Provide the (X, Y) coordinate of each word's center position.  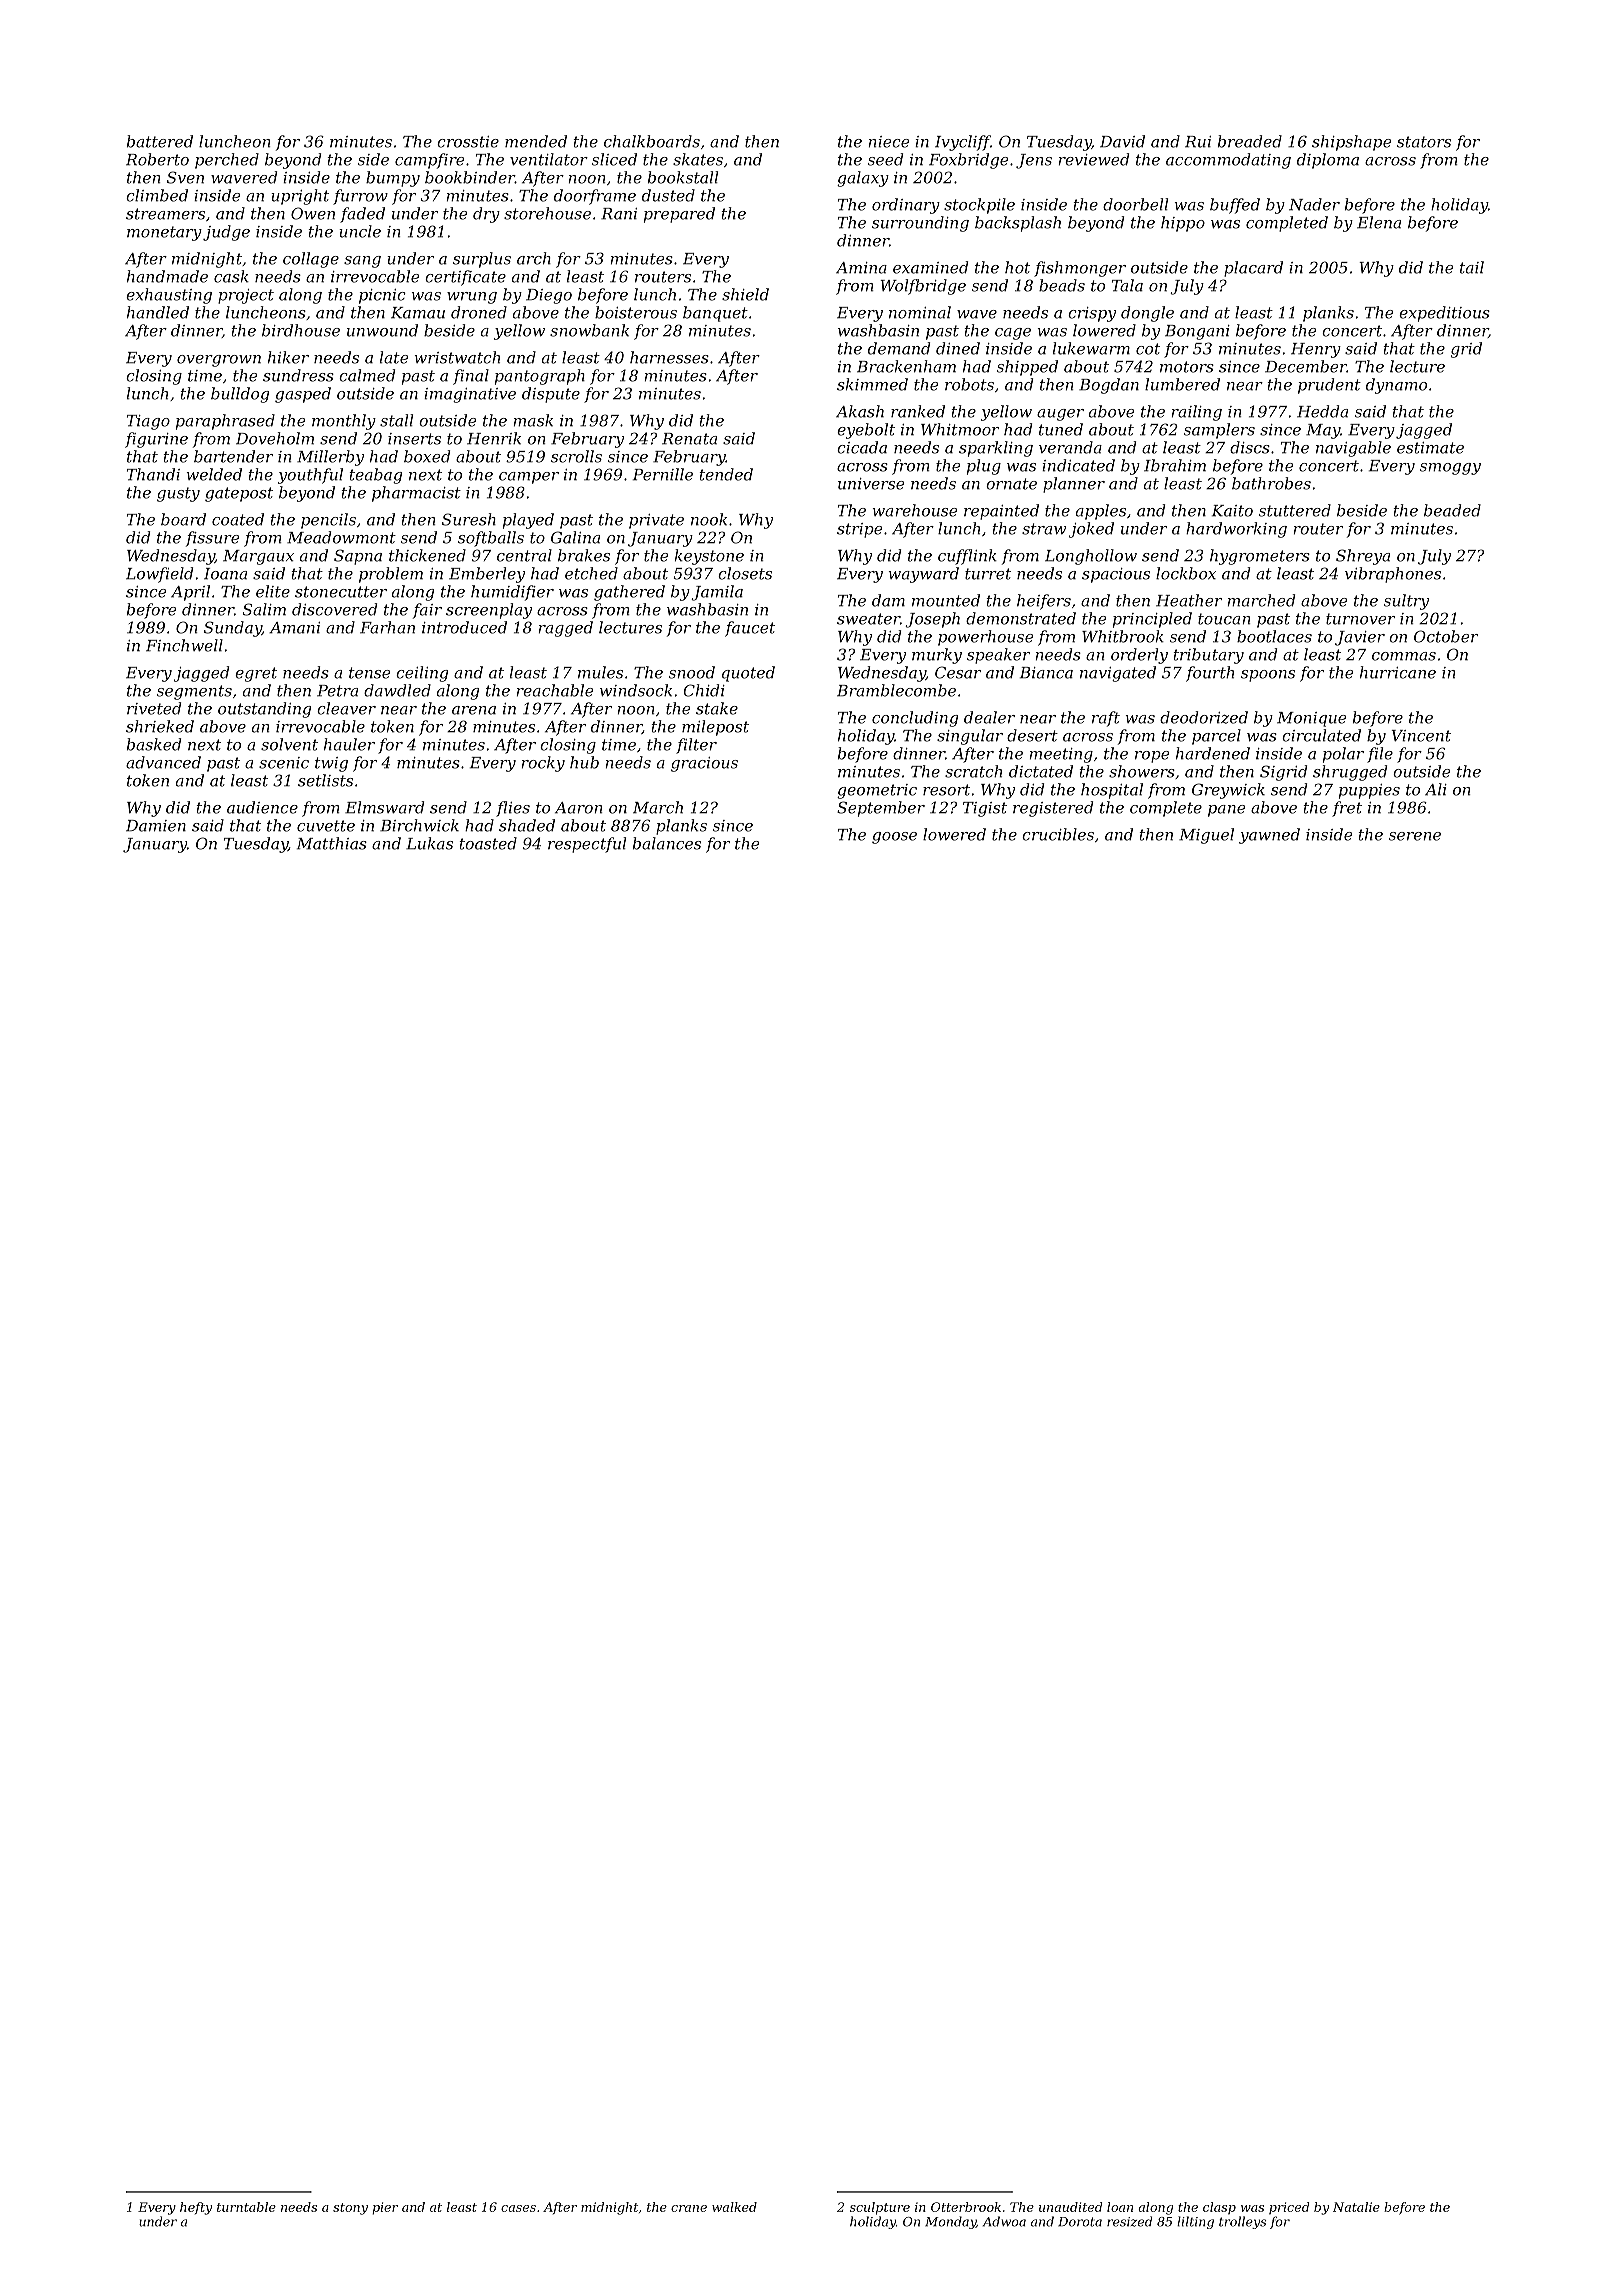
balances (667, 843)
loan (1120, 2207)
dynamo (1396, 386)
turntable (246, 2207)
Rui (1198, 142)
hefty (196, 2208)
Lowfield (159, 575)
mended (536, 141)
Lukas (429, 843)
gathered (629, 593)
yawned (1269, 836)
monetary (164, 233)
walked (734, 2207)
